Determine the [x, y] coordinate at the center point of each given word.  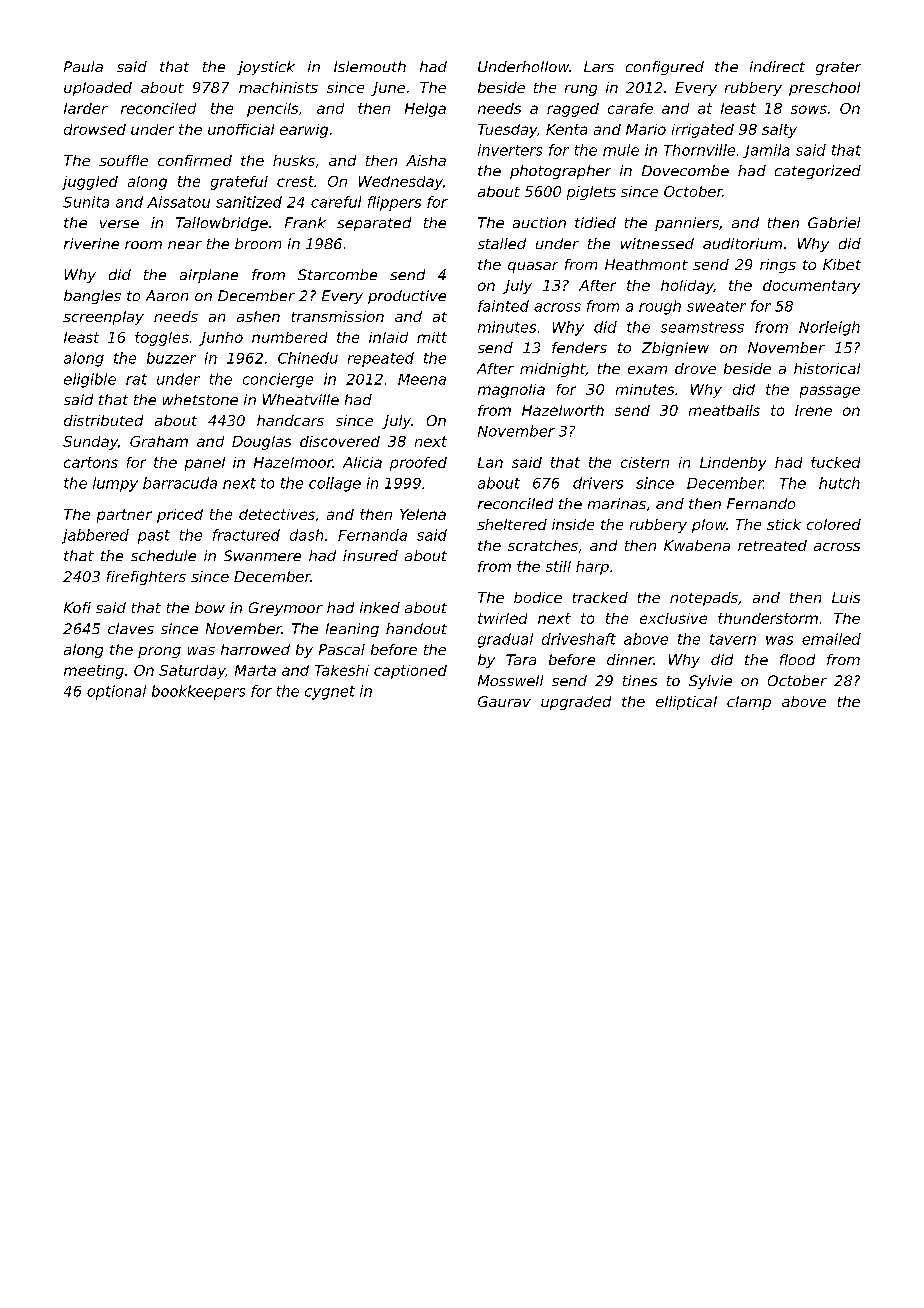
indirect [777, 66]
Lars [599, 66]
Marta [255, 670]
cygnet [330, 693]
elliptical [686, 703]
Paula [83, 66]
